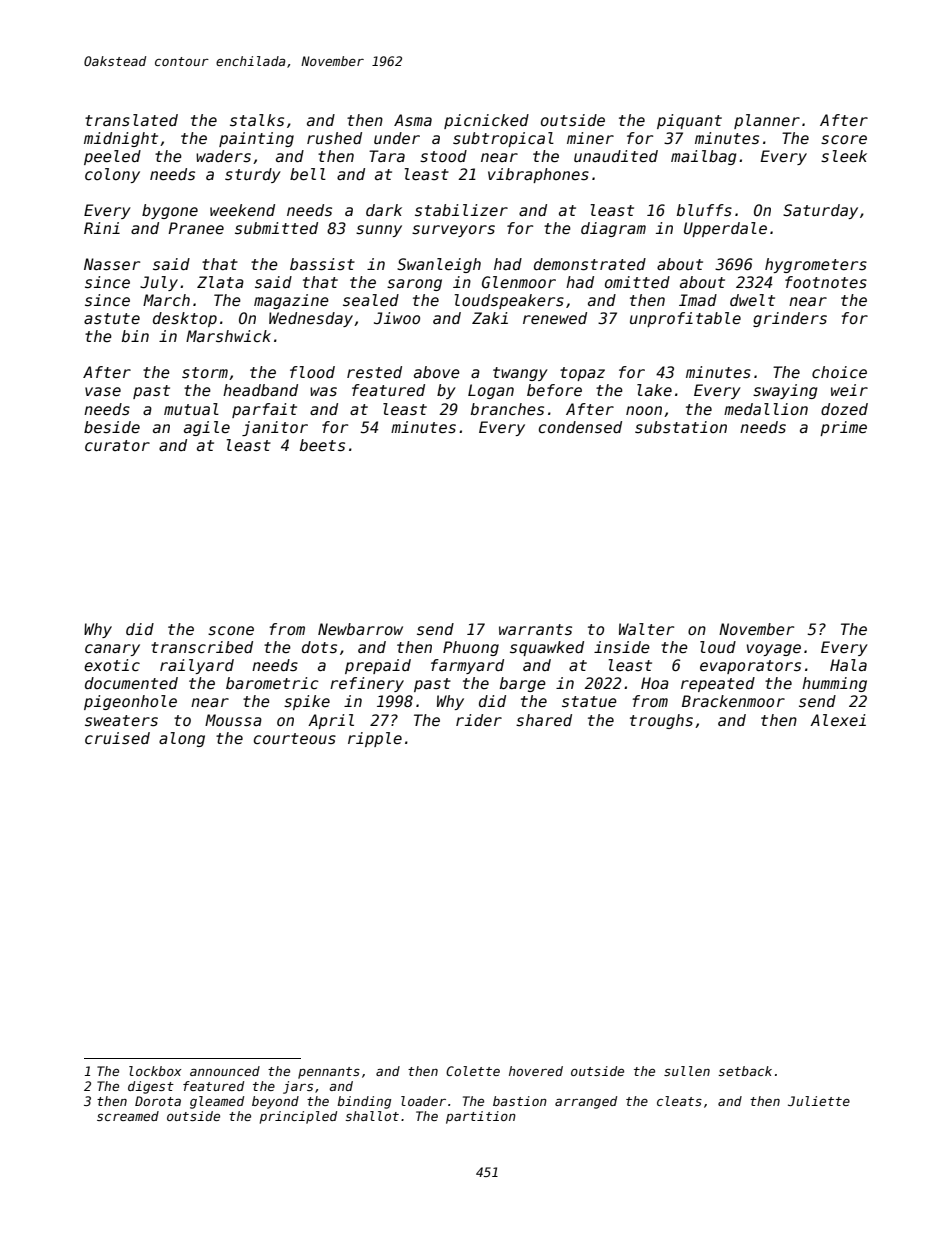 The height and width of the screenshot is (1233, 952). I want to click on score, so click(844, 140).
